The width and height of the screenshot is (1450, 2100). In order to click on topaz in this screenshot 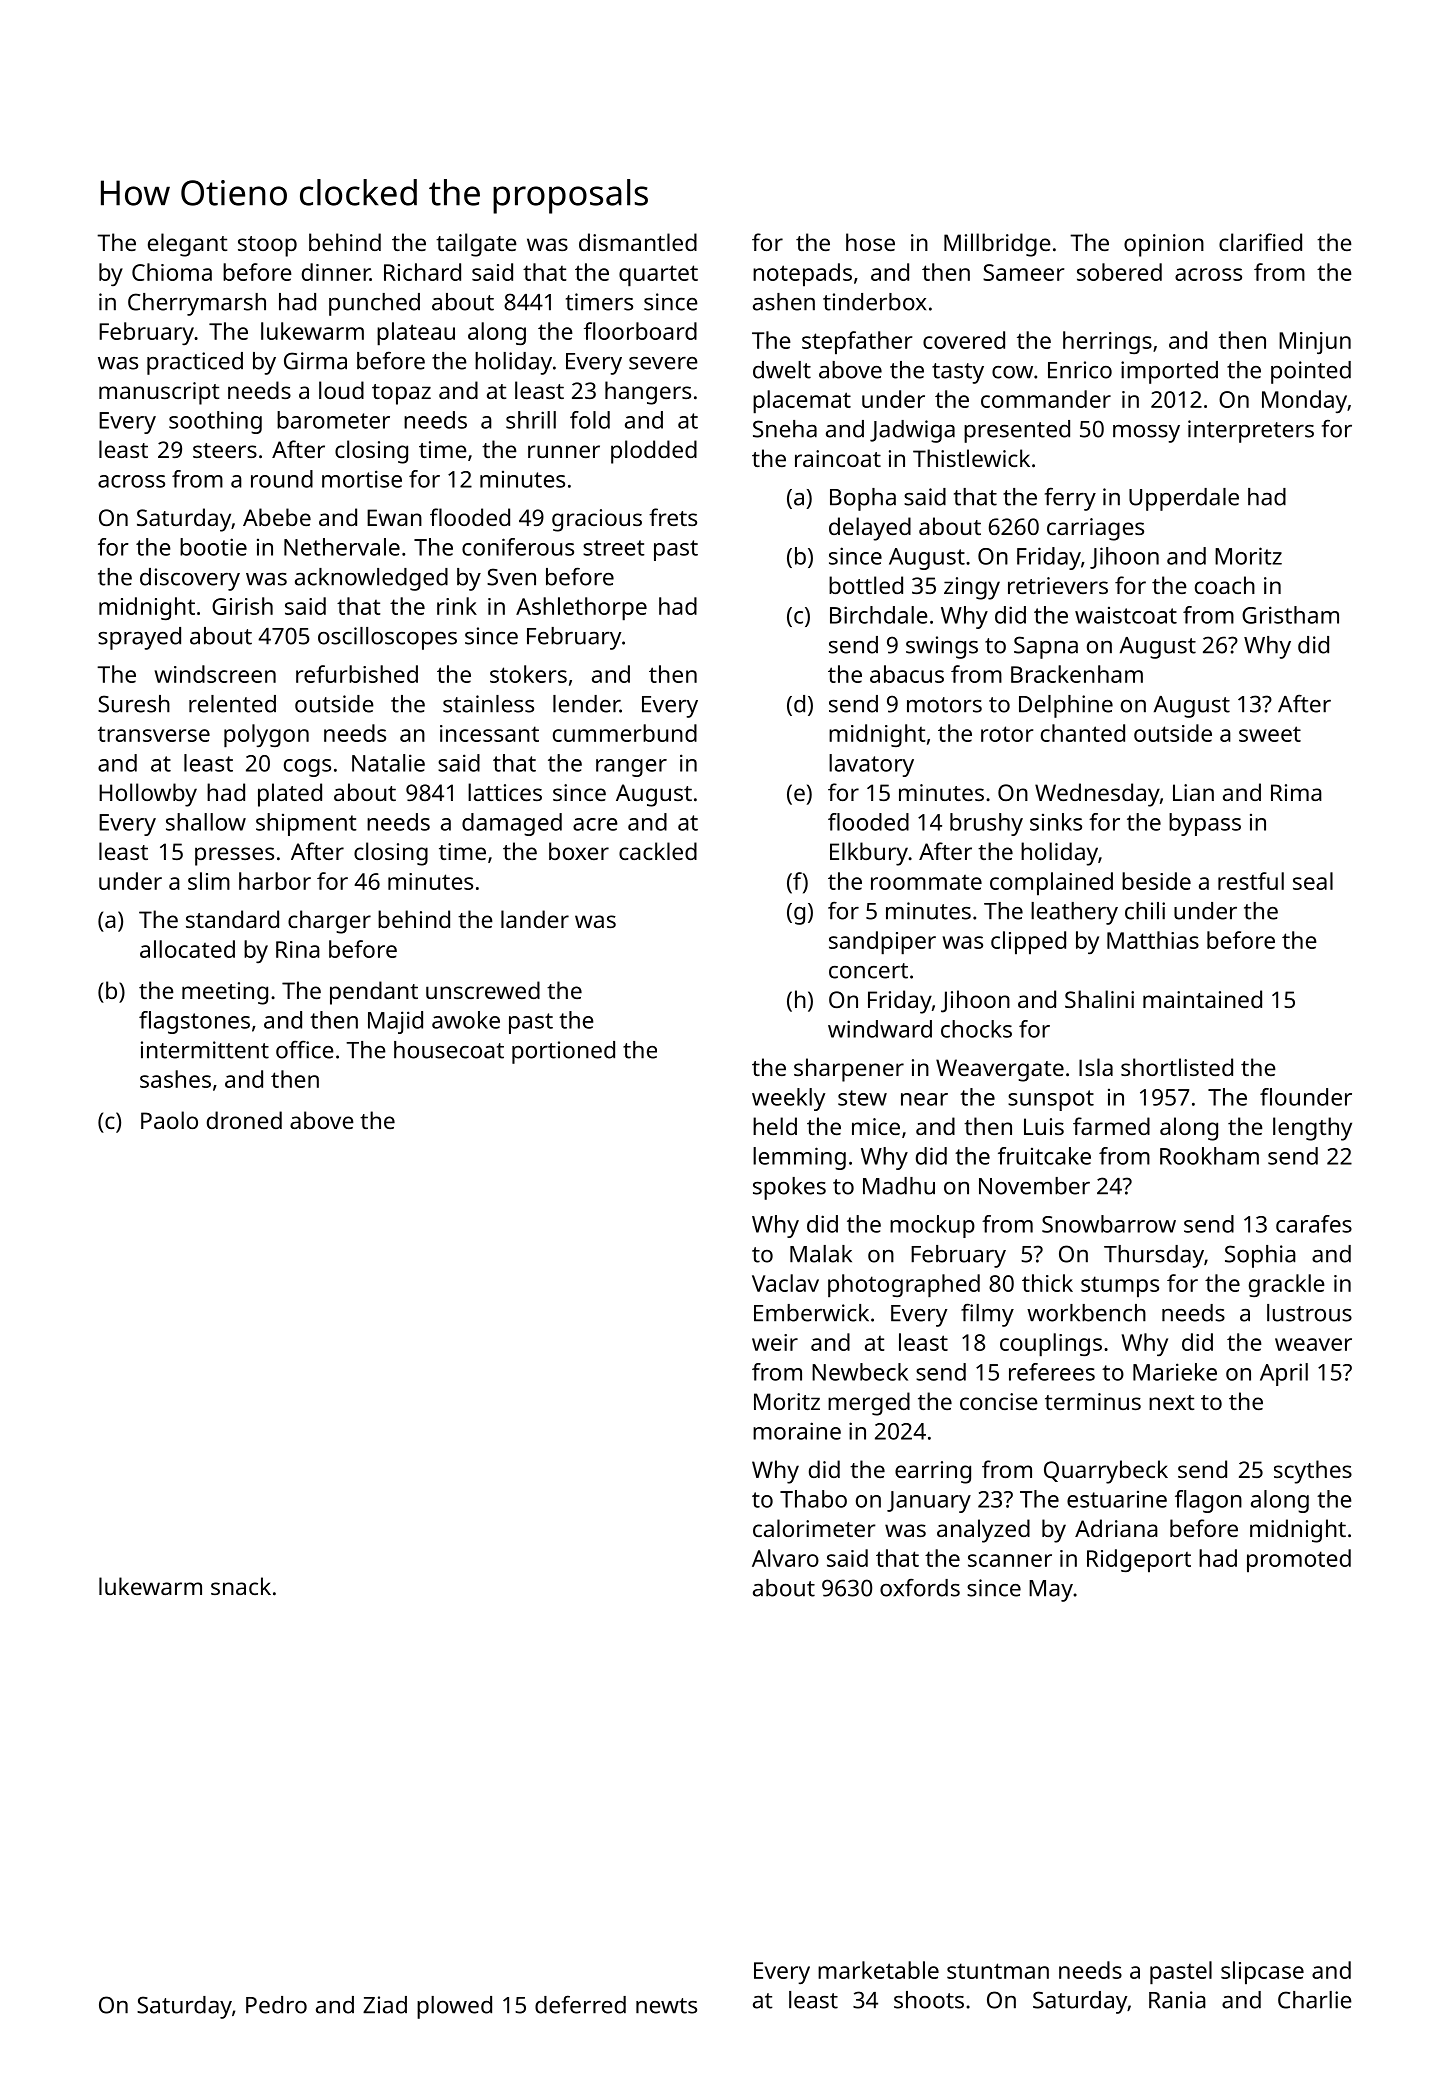, I will do `click(401, 394)`.
